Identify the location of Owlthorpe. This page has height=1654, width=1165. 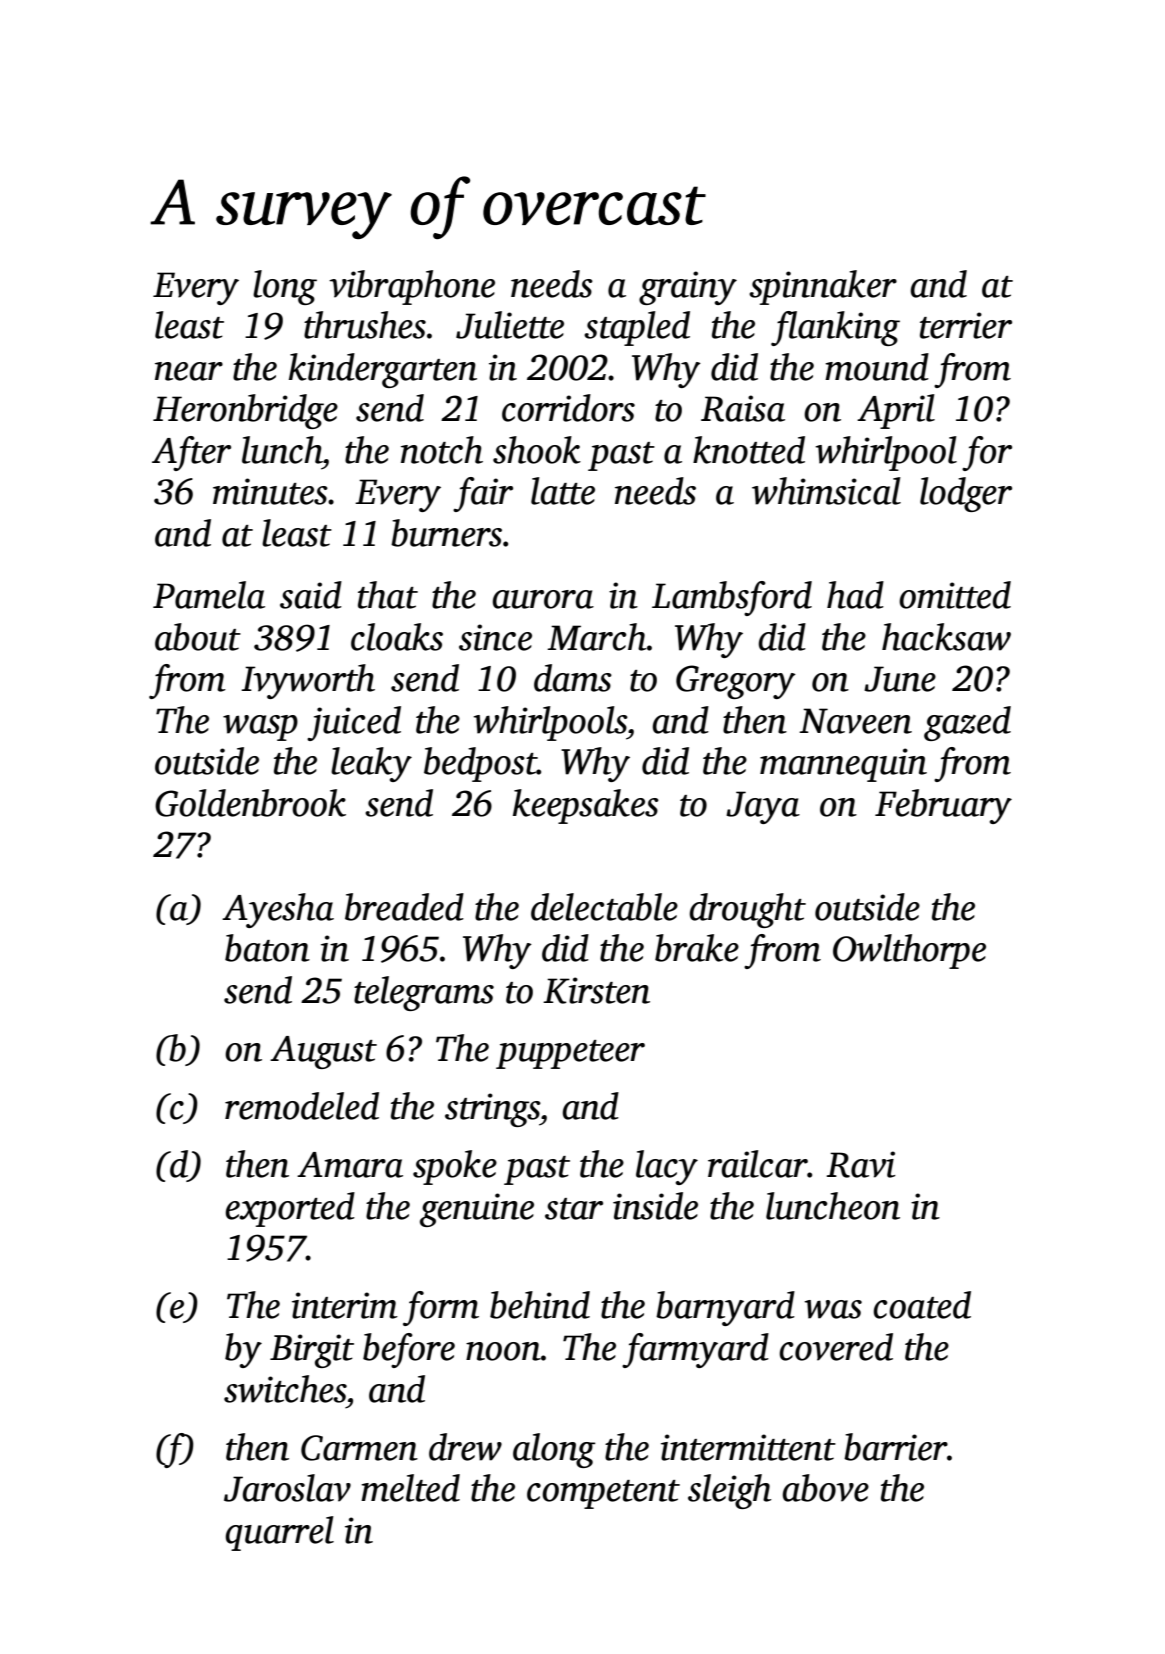
(909, 951).
